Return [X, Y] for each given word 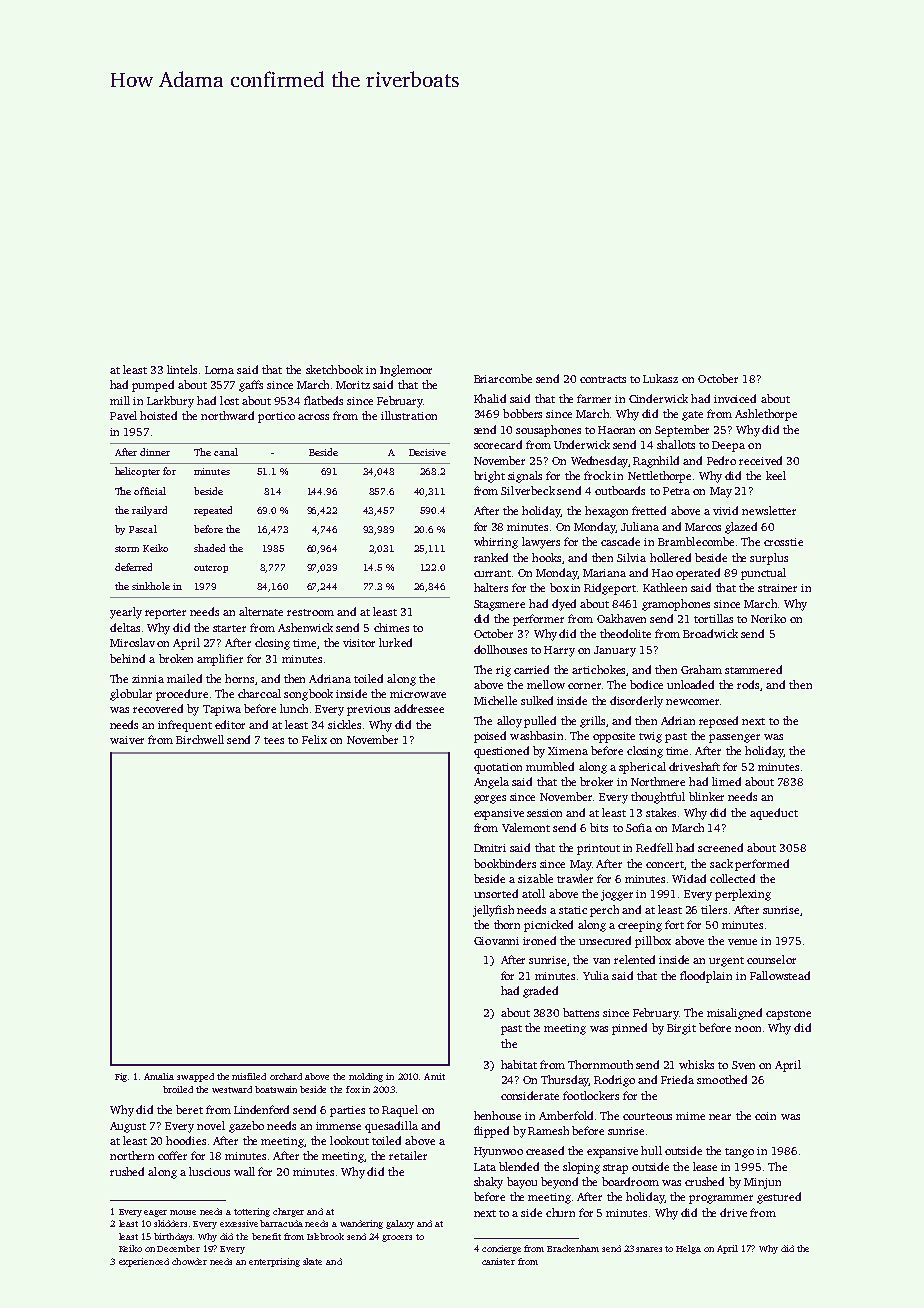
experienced [144, 1262]
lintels [182, 369]
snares [649, 1249]
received [760, 460]
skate [312, 1261]
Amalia [159, 1076]
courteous [647, 1116]
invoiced [735, 398]
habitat [519, 1064]
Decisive [427, 452]
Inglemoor [406, 371]
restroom [310, 612]
